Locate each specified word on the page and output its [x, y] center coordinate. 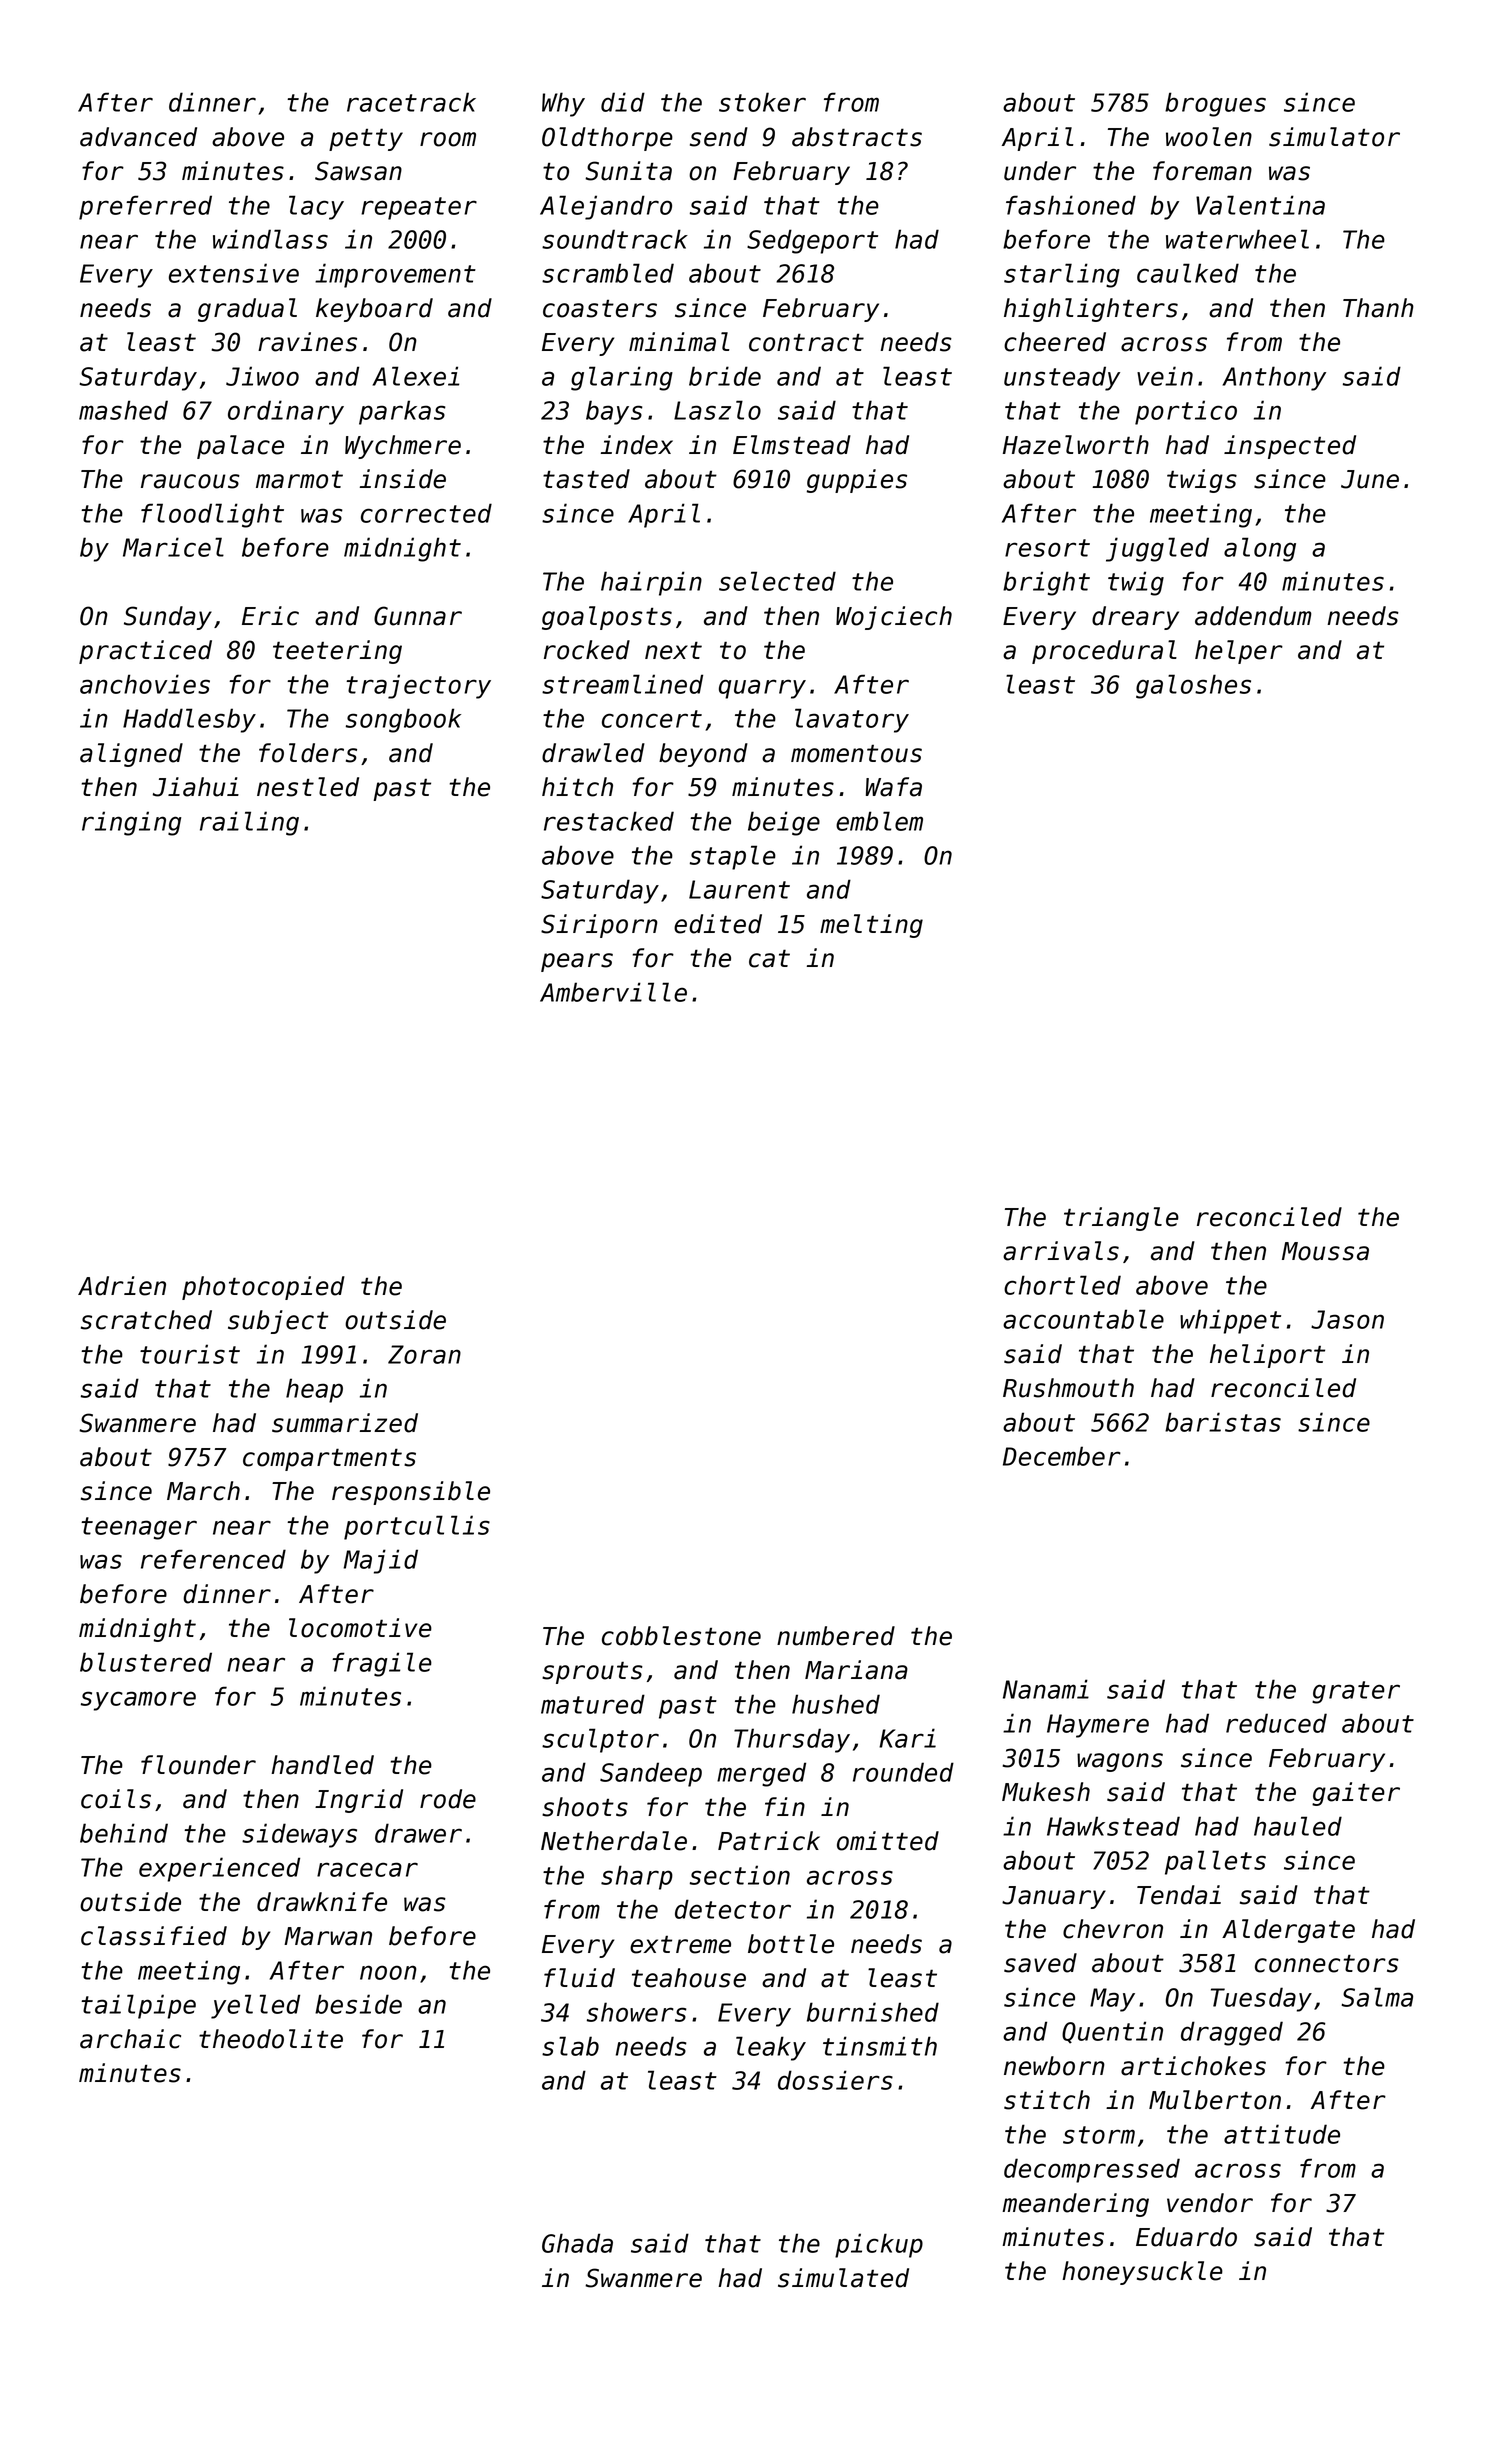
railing [249, 823]
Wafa [894, 787]
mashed [123, 410]
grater [1356, 1692]
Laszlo [717, 410]
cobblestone [681, 1636]
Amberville [613, 992]
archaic [130, 2039]
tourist [190, 1354]
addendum [1253, 616]
